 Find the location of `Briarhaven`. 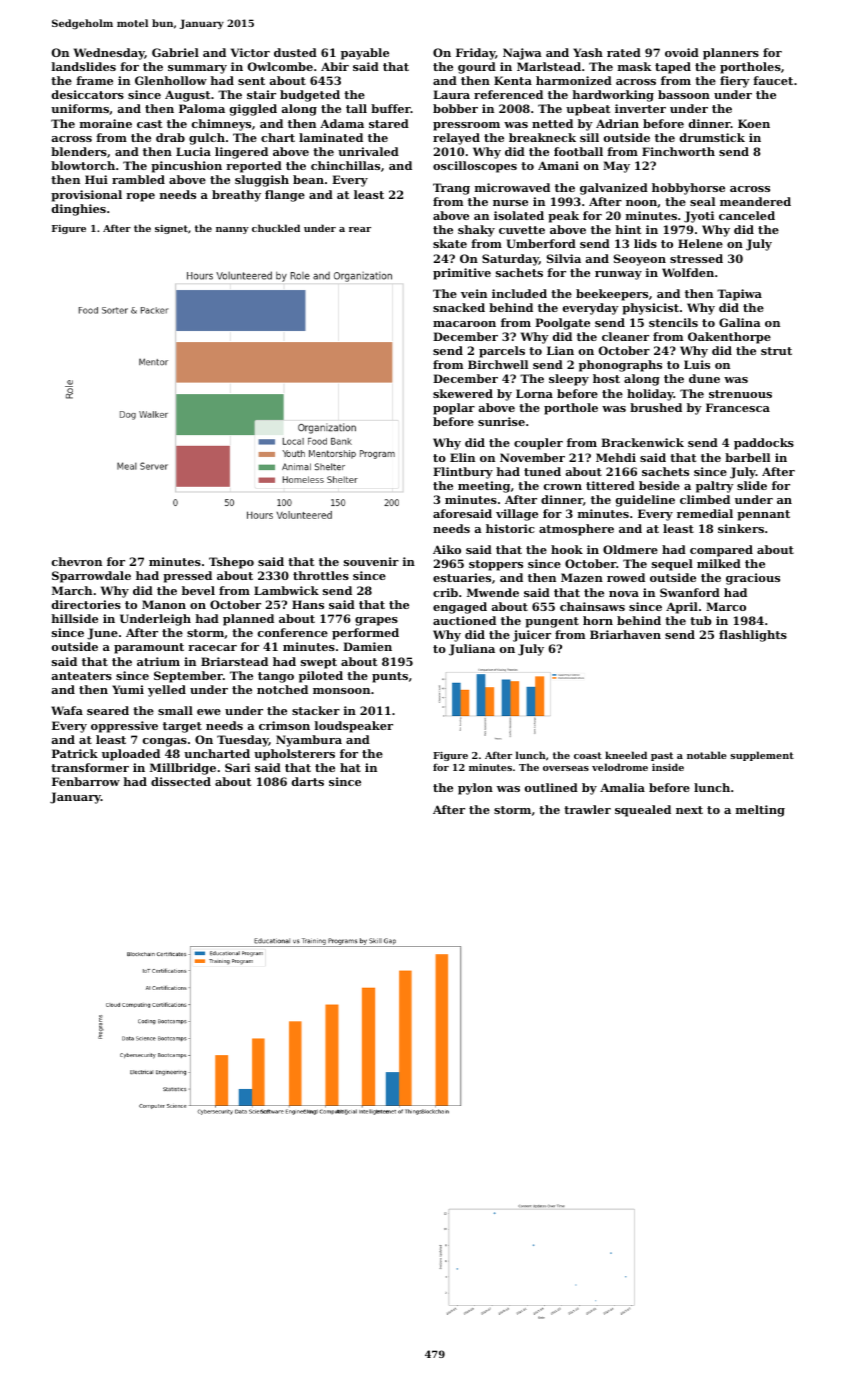

Briarhaven is located at coordinates (625, 634).
